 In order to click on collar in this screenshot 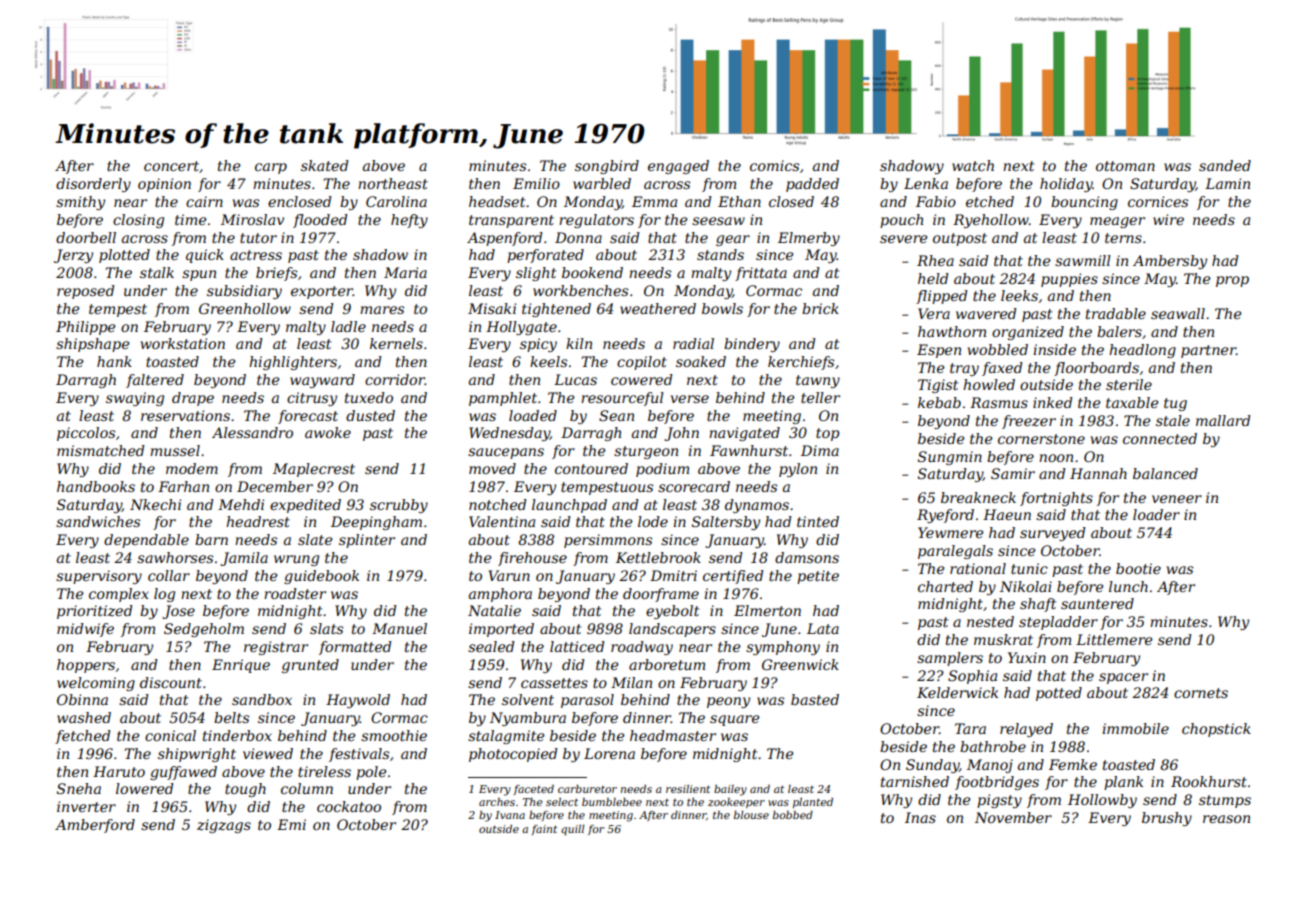, I will do `click(169, 575)`.
